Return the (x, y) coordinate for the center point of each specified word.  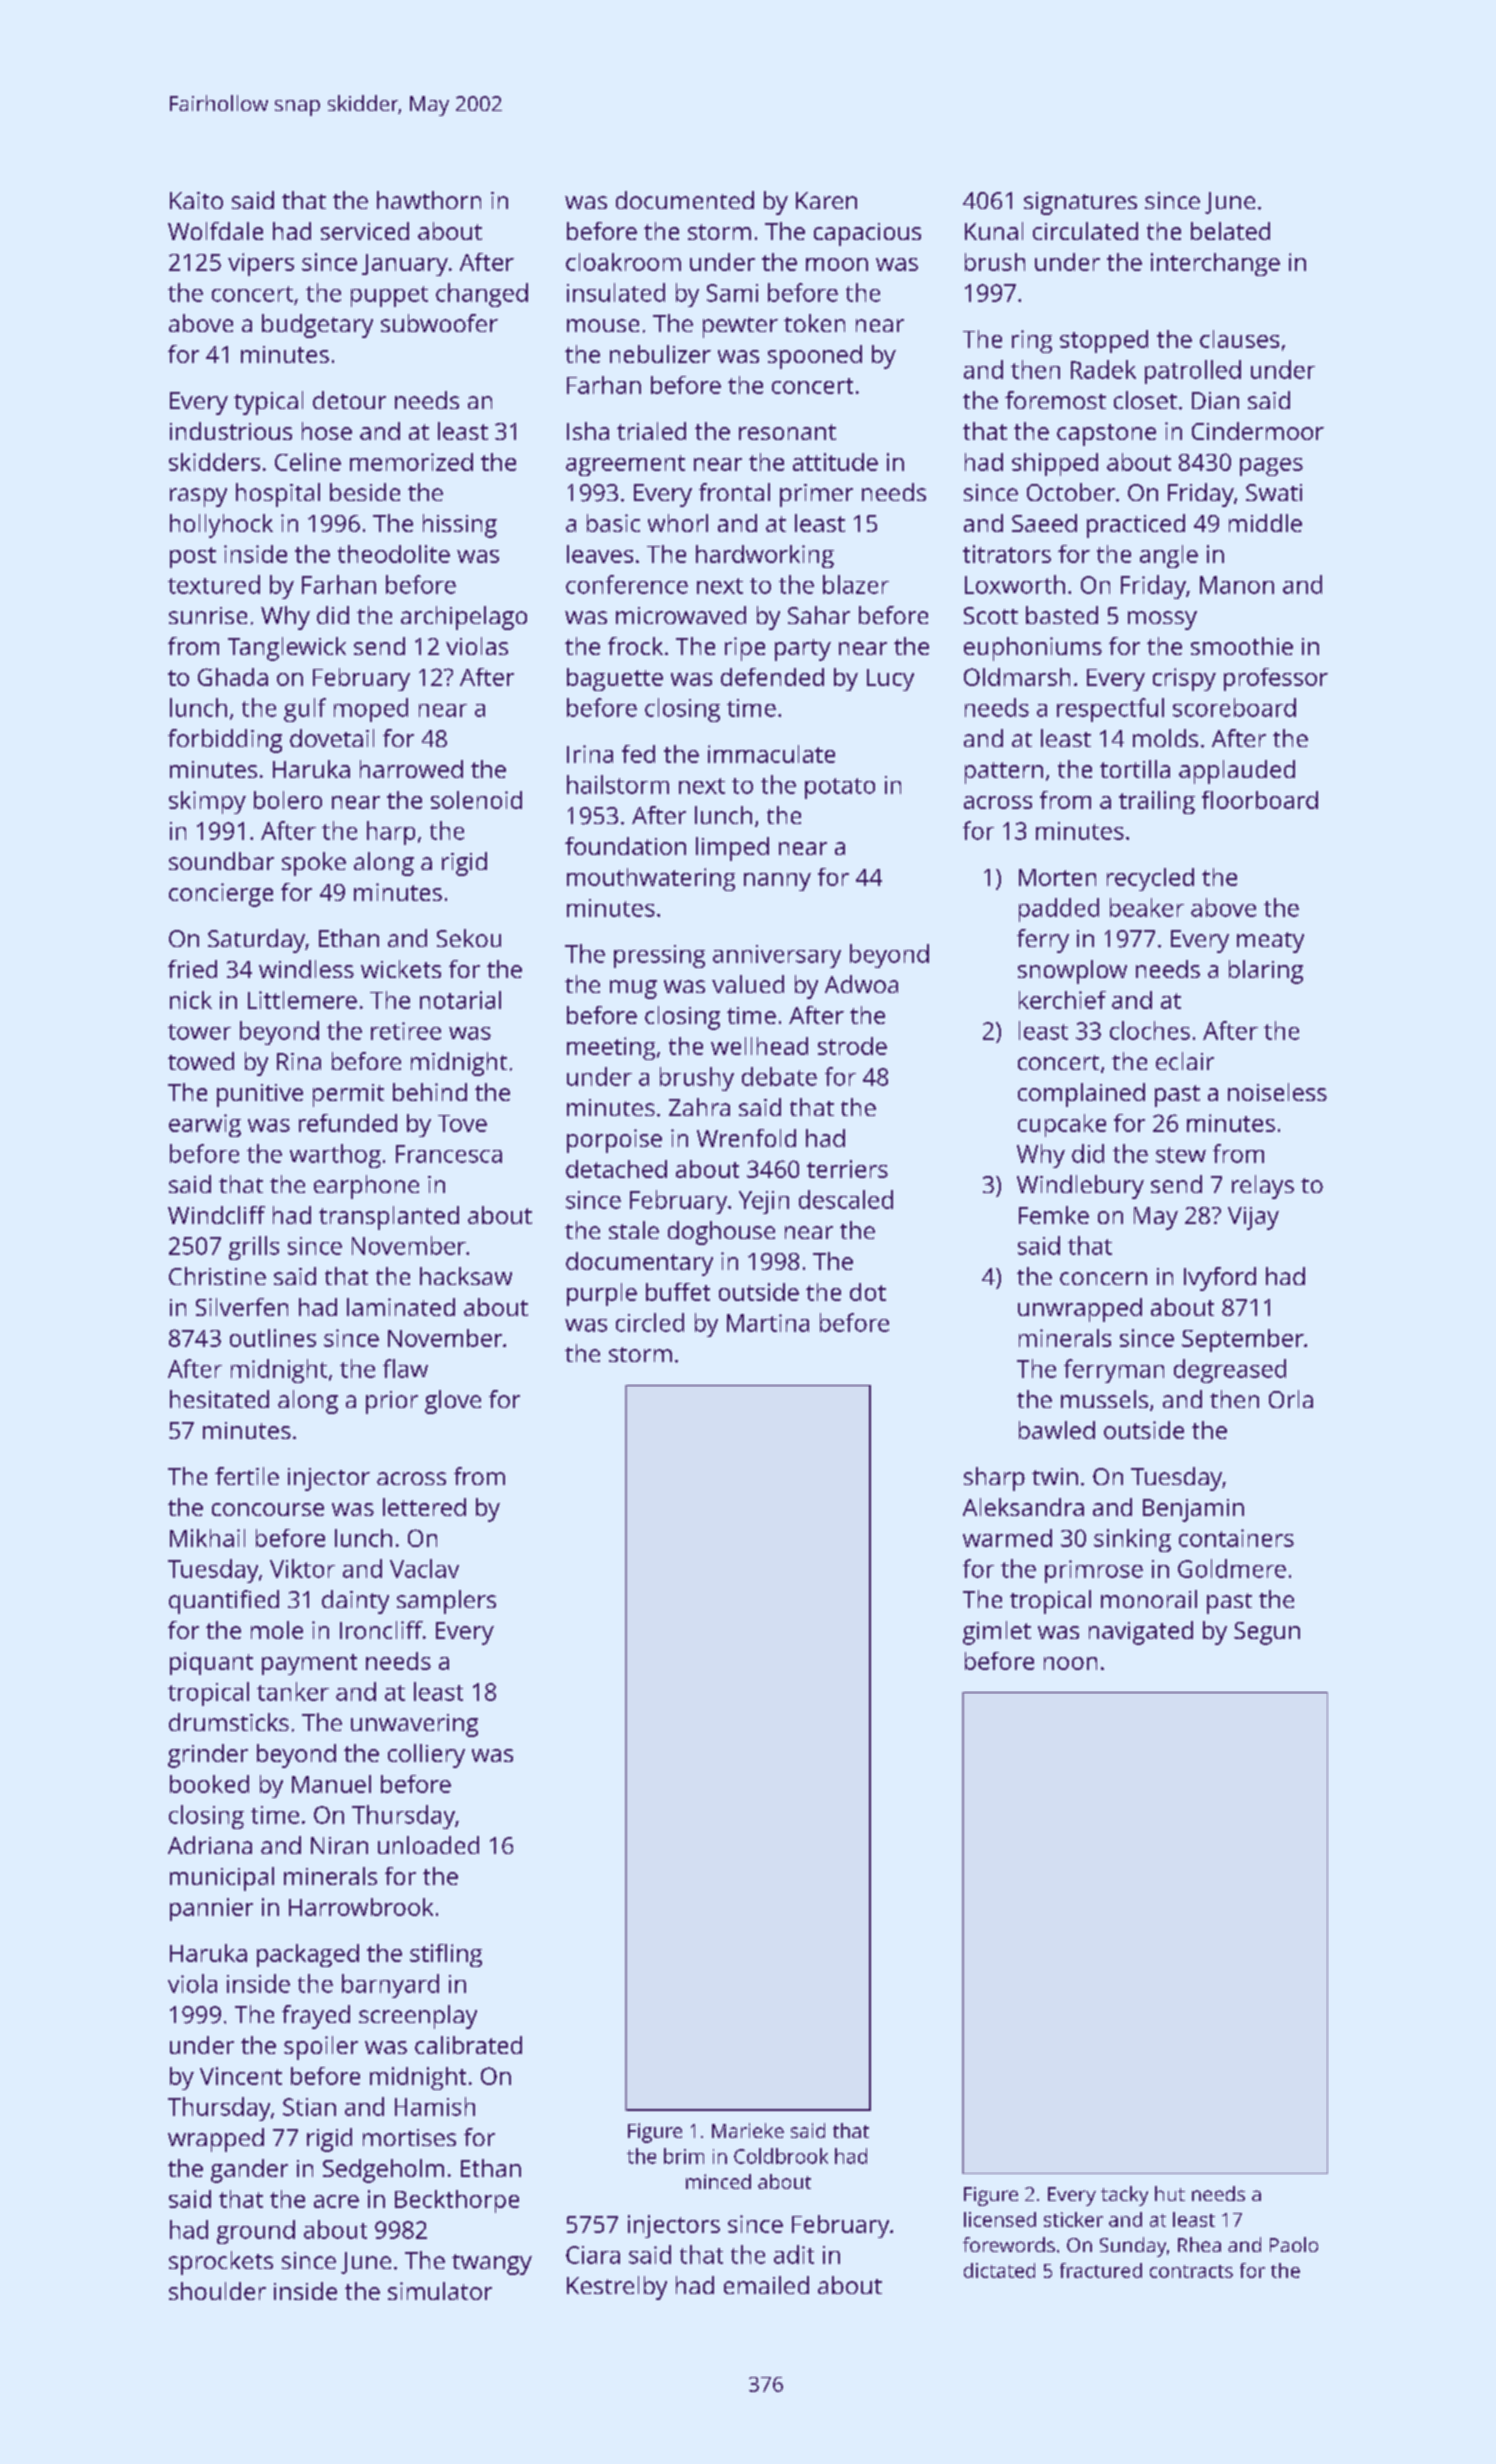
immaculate (771, 754)
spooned (815, 357)
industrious (231, 431)
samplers (446, 1602)
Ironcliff (381, 1630)
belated (1230, 231)
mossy (1162, 620)
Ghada (233, 677)
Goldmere (1232, 1568)
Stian (309, 2107)
